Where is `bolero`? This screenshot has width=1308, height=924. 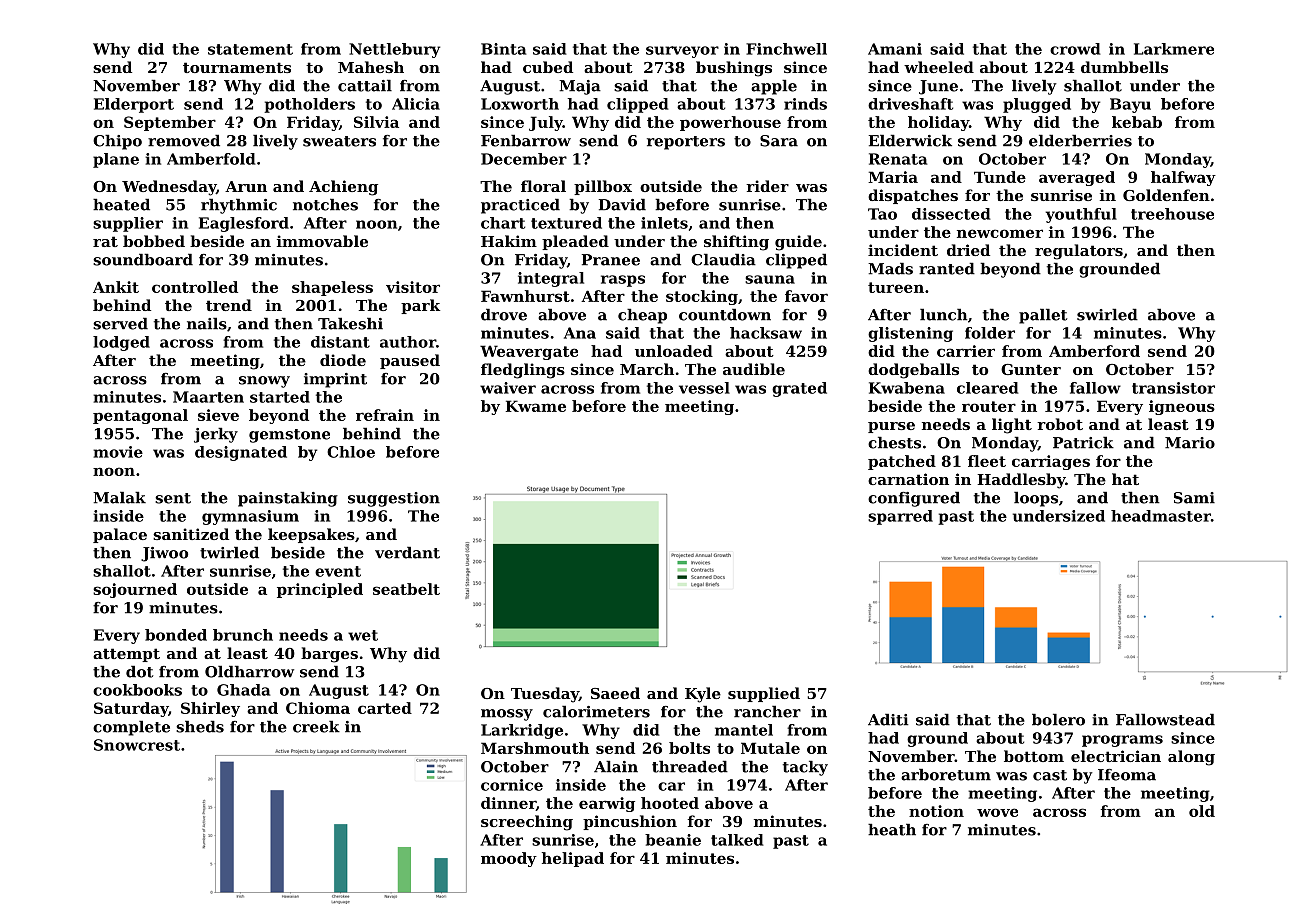
bolero is located at coordinates (1058, 719).
